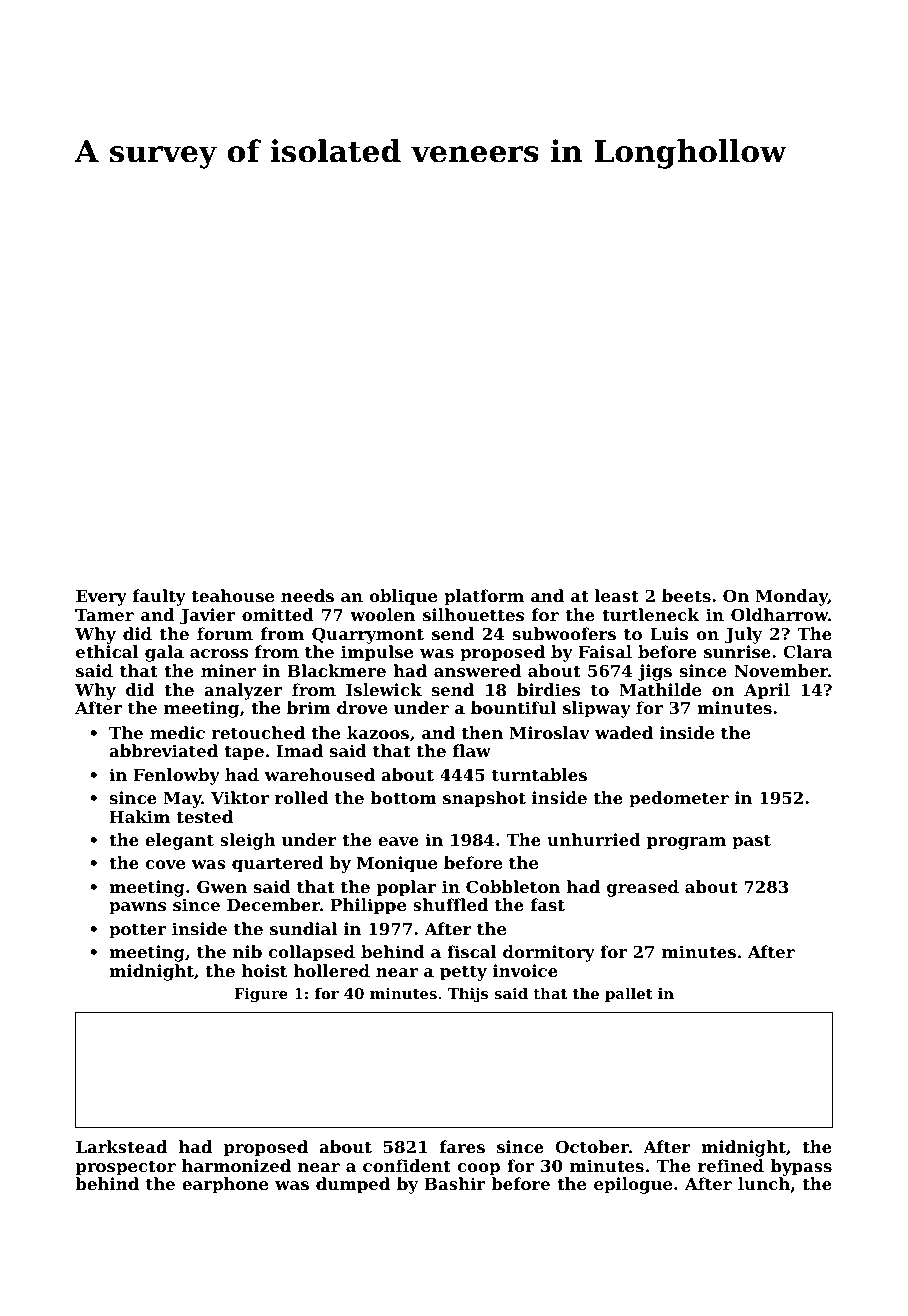  What do you see at coordinates (731, 1165) in the screenshot?
I see `refined` at bounding box center [731, 1165].
